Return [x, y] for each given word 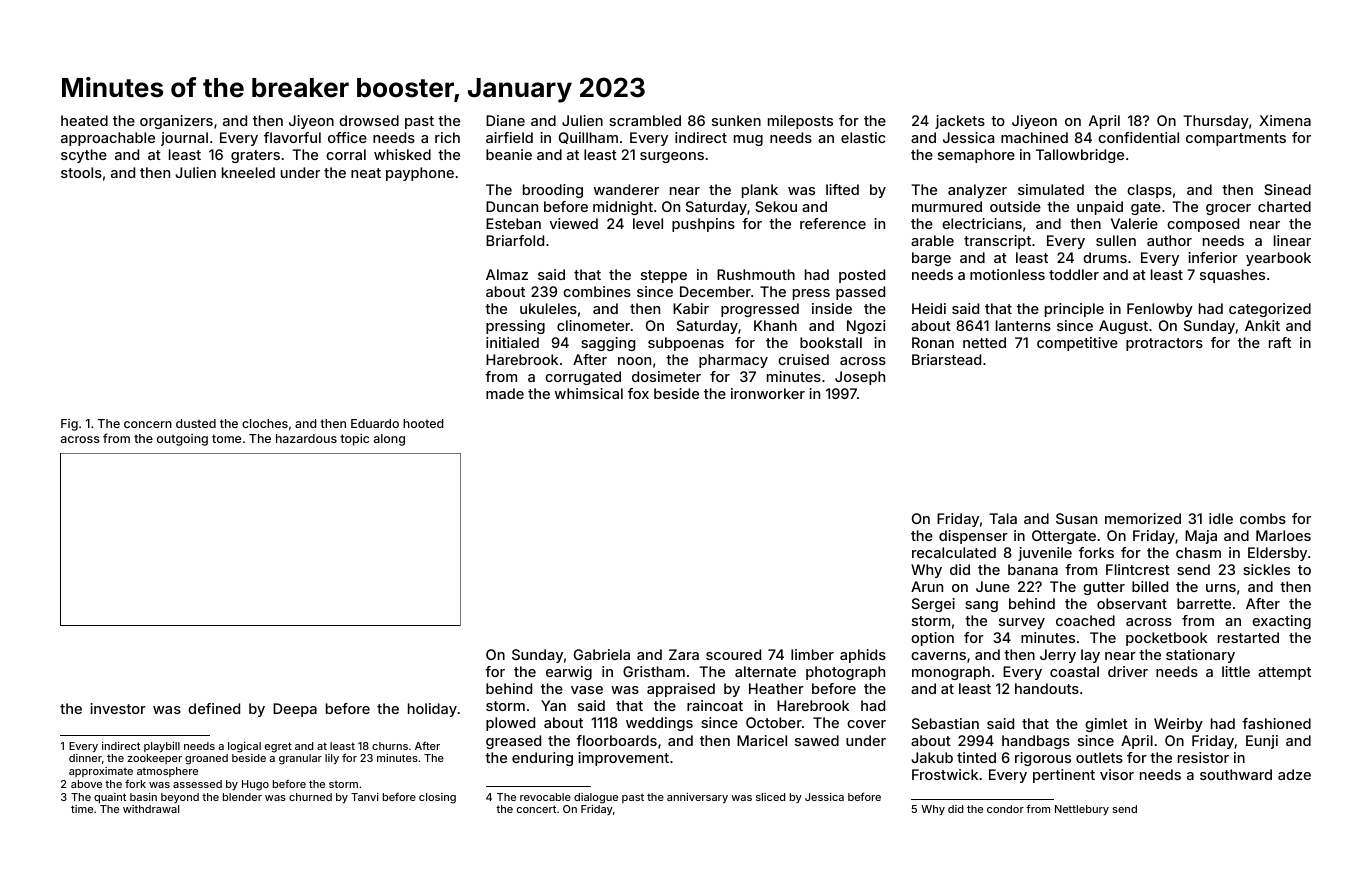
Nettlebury [1082, 810]
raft [1280, 342]
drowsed [369, 120]
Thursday [1216, 122]
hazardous [306, 438]
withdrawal [151, 809]
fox [638, 393]
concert [536, 809]
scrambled [645, 120]
